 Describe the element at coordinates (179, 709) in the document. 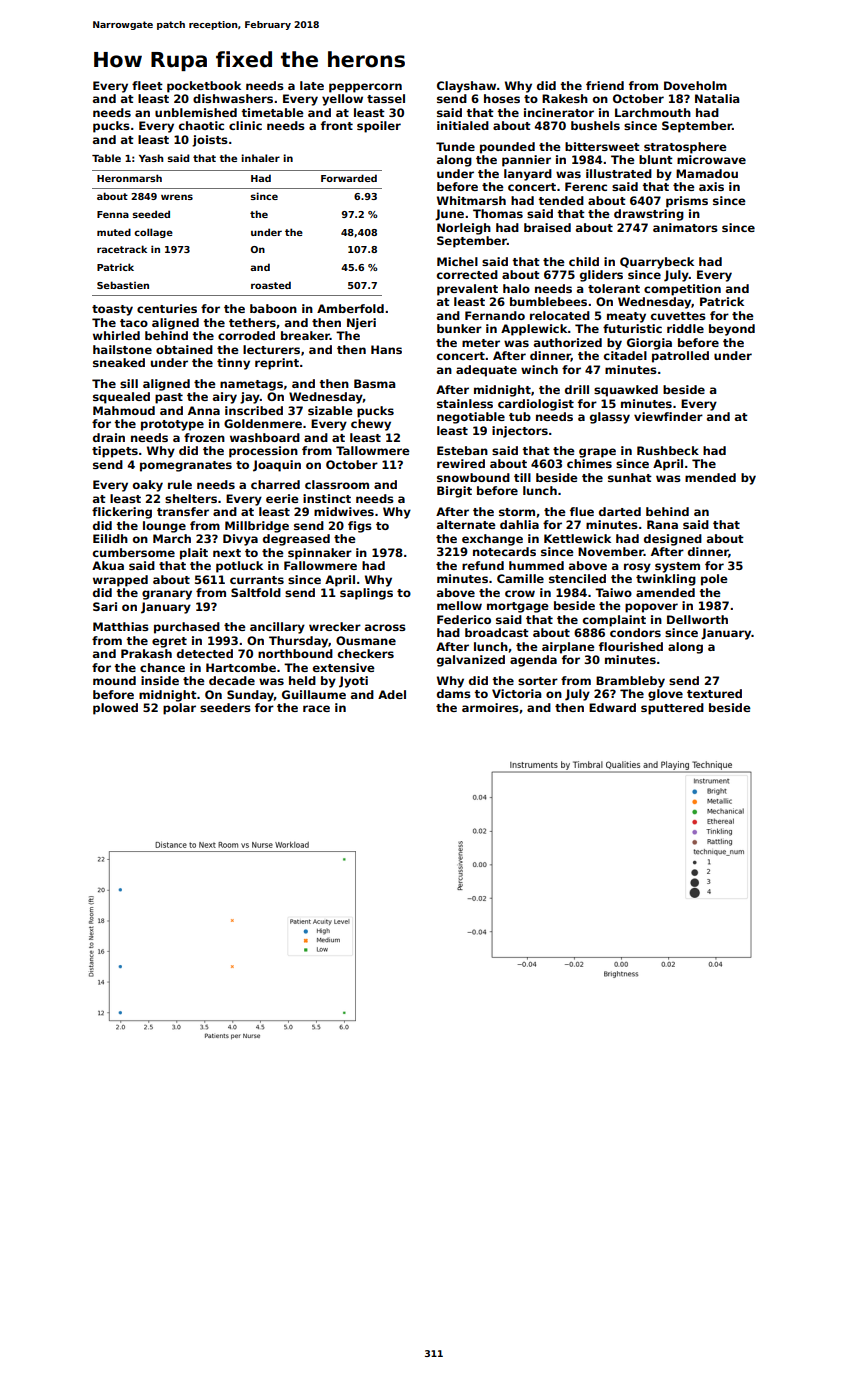

I see `polar` at that location.
